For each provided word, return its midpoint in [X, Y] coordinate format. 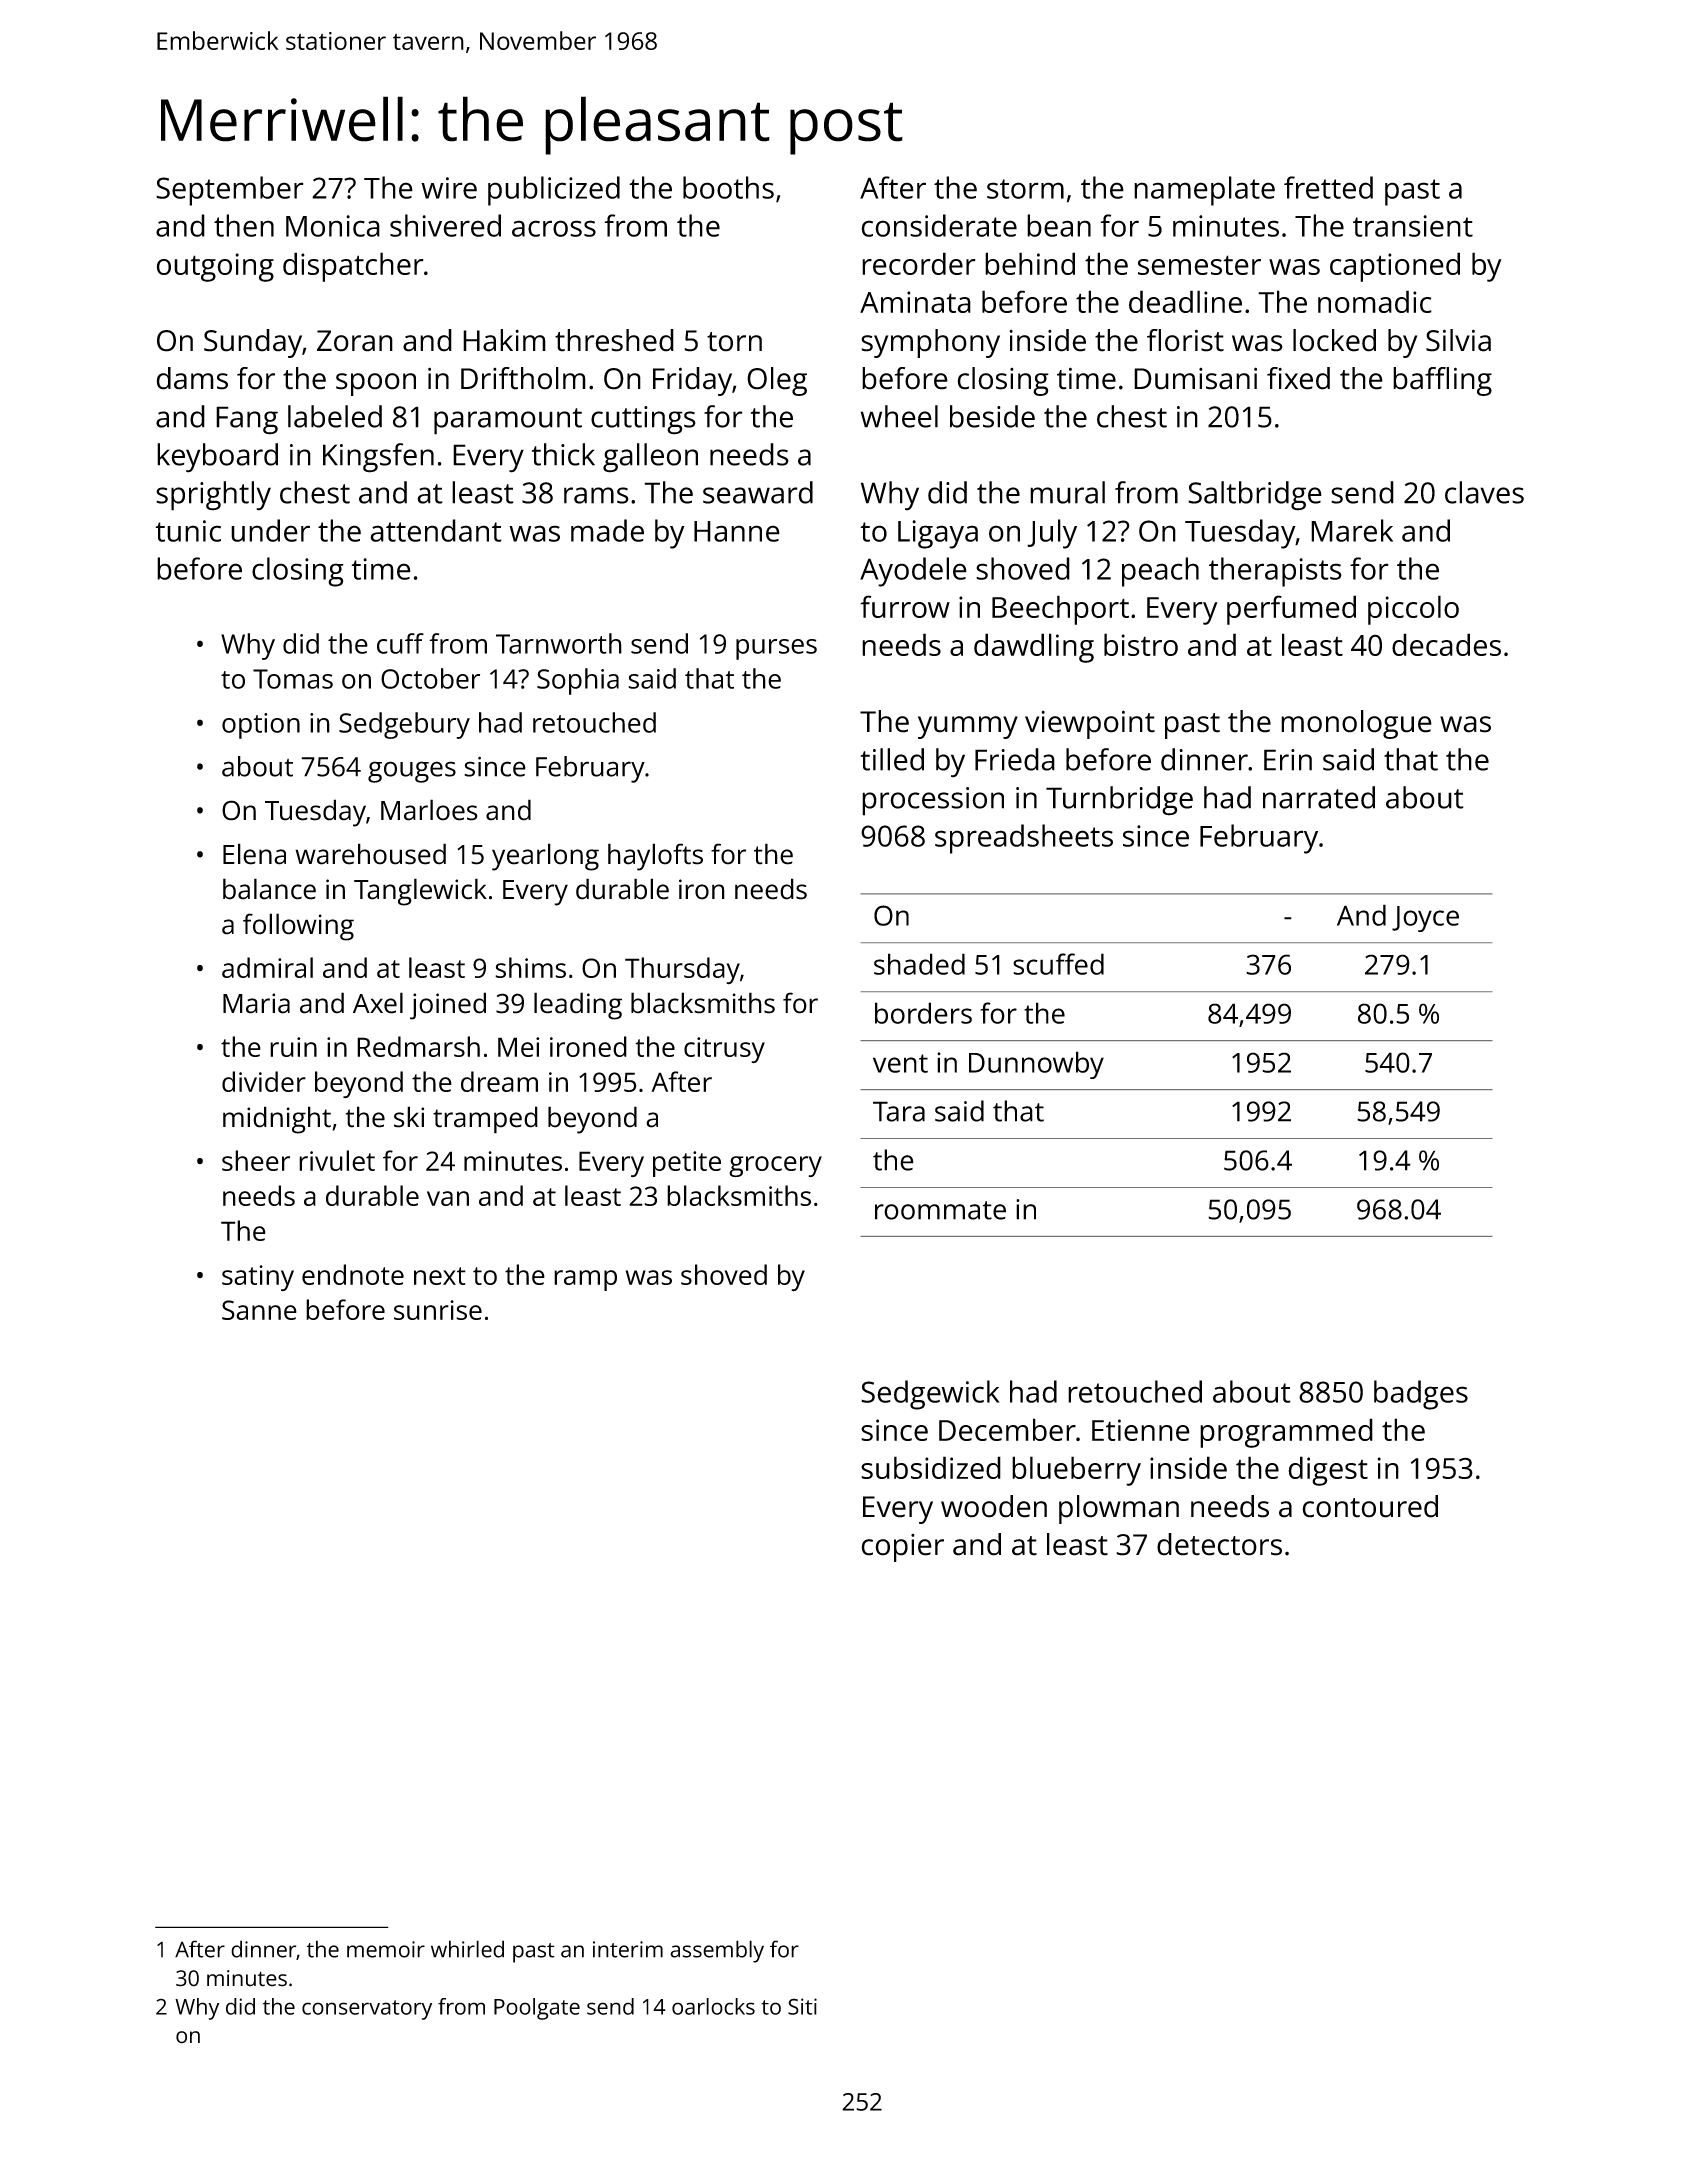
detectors [1219, 1544]
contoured [1370, 1506]
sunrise [438, 1310]
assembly [717, 1951]
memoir [386, 1949]
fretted [1328, 187]
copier [902, 1548]
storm [1025, 189]
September [230, 191]
